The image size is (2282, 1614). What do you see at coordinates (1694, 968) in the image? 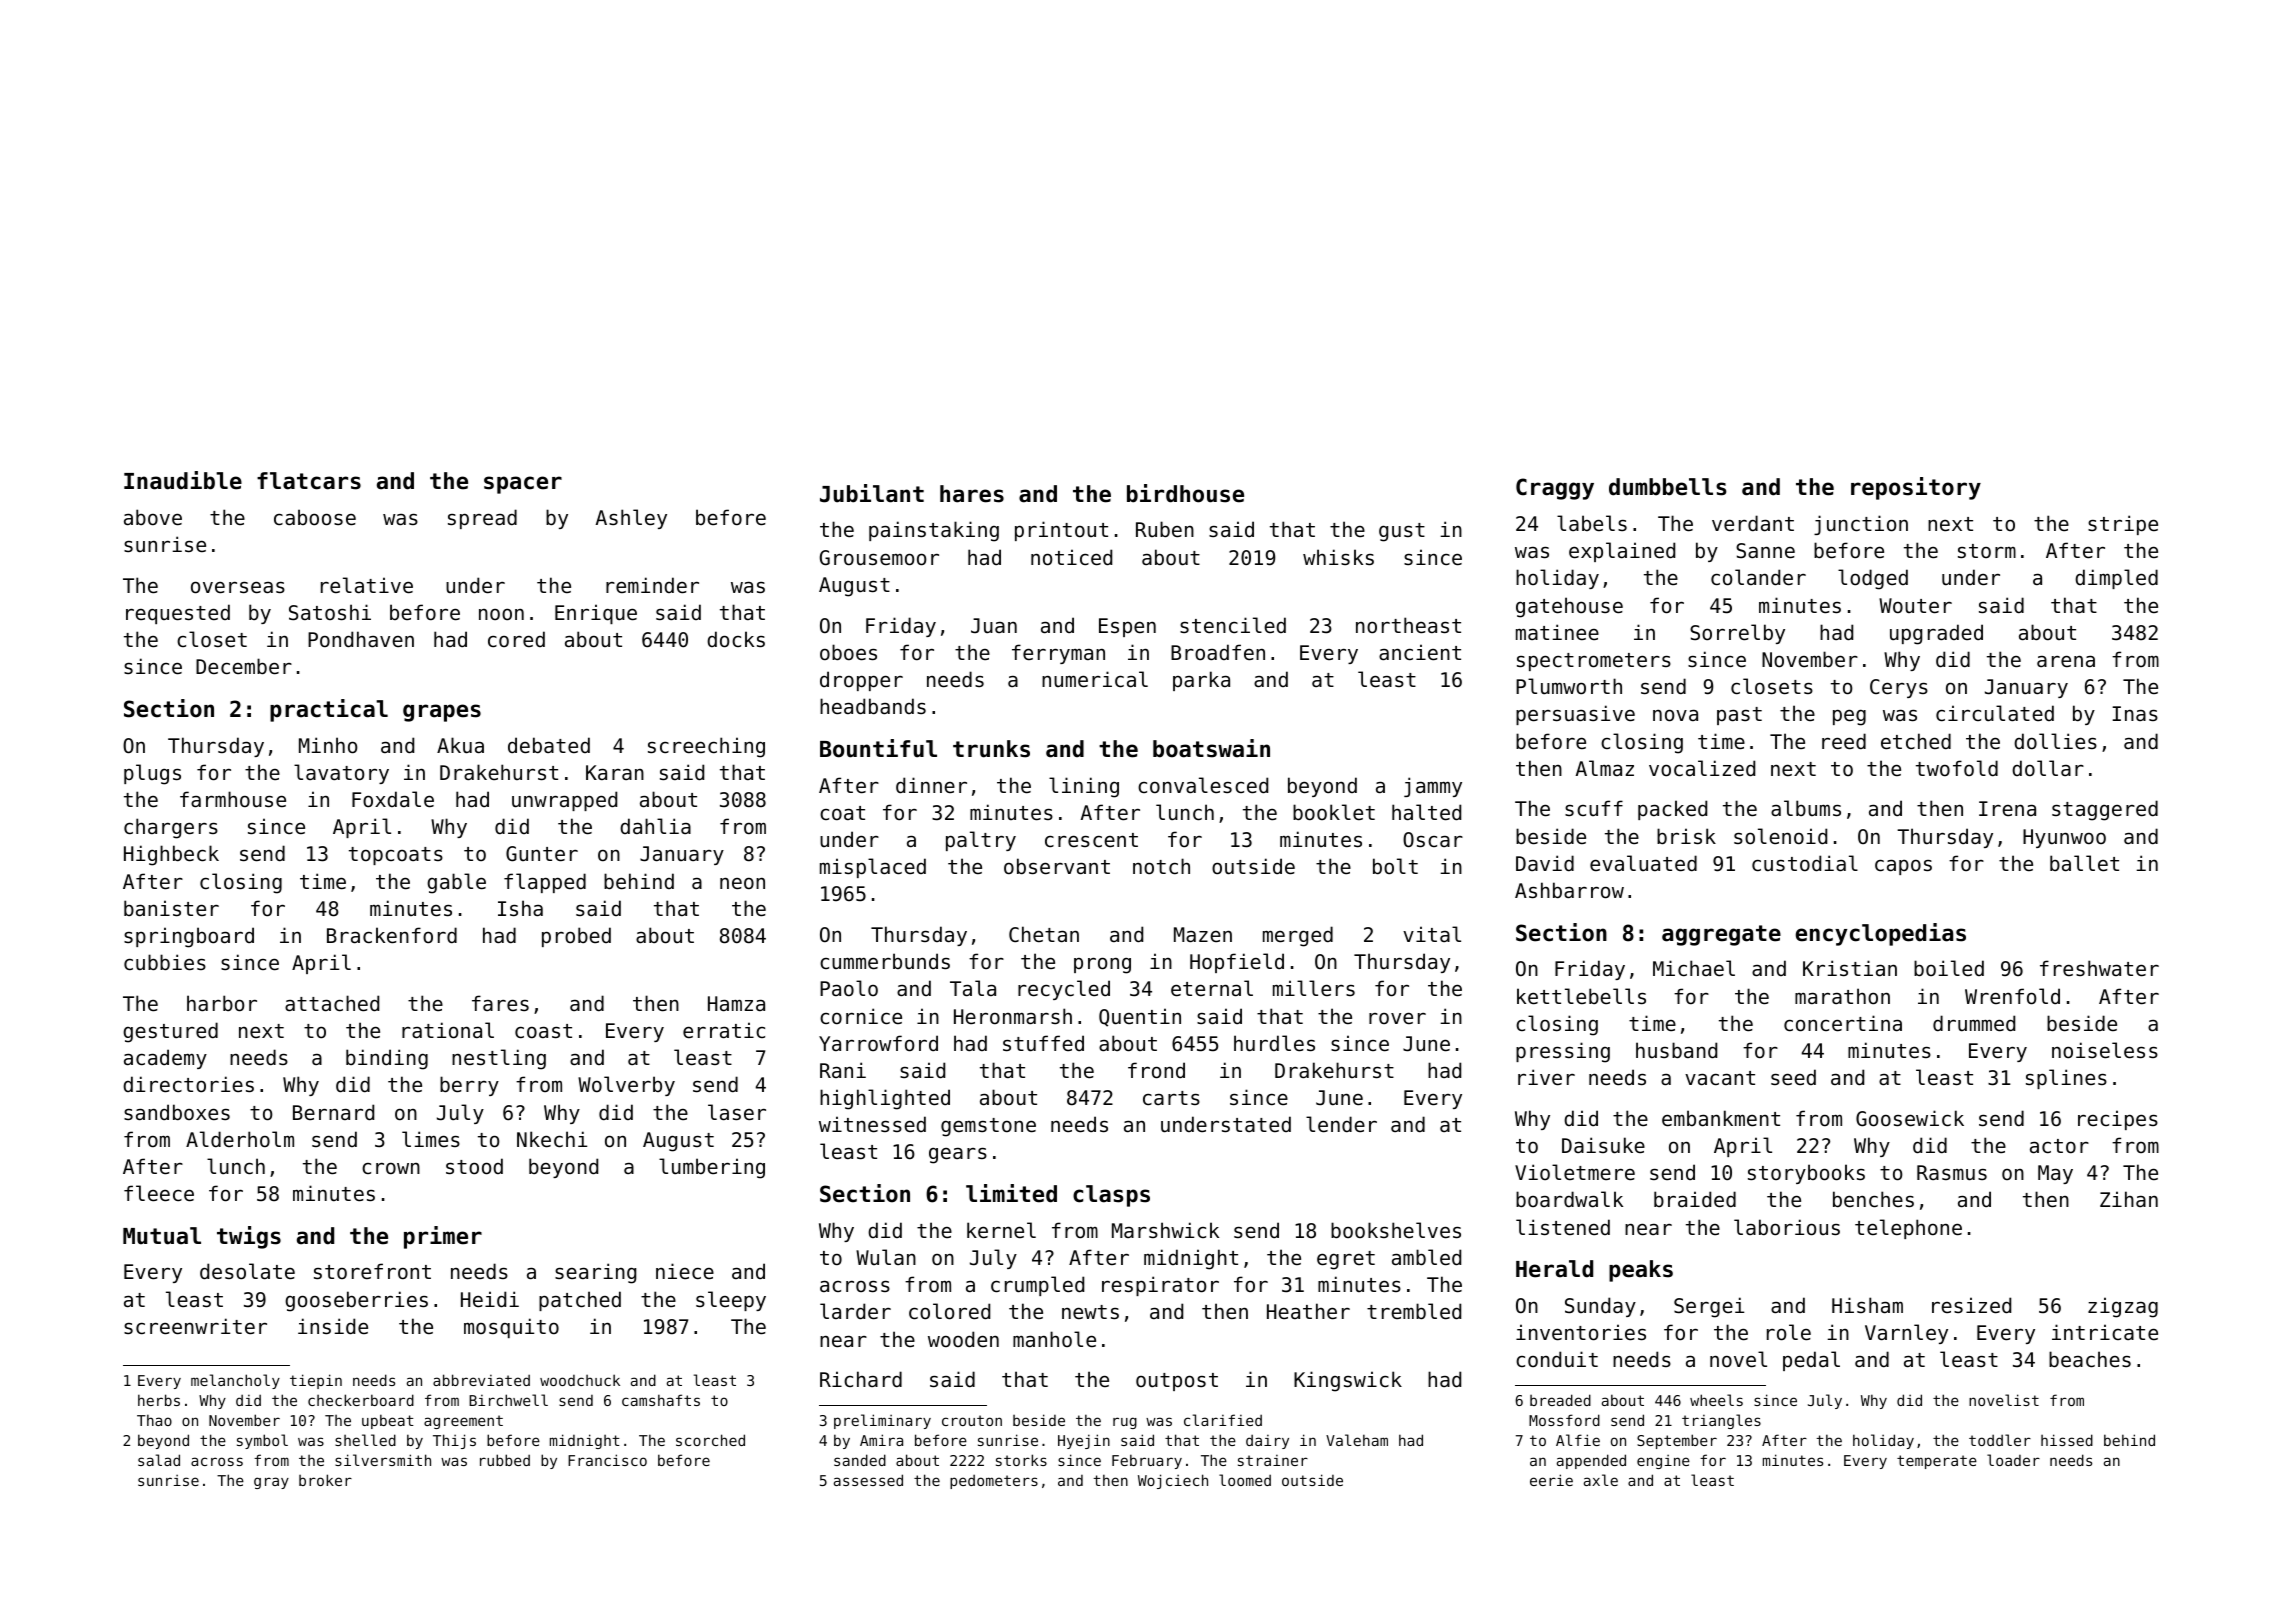
I see `Michael` at bounding box center [1694, 968].
